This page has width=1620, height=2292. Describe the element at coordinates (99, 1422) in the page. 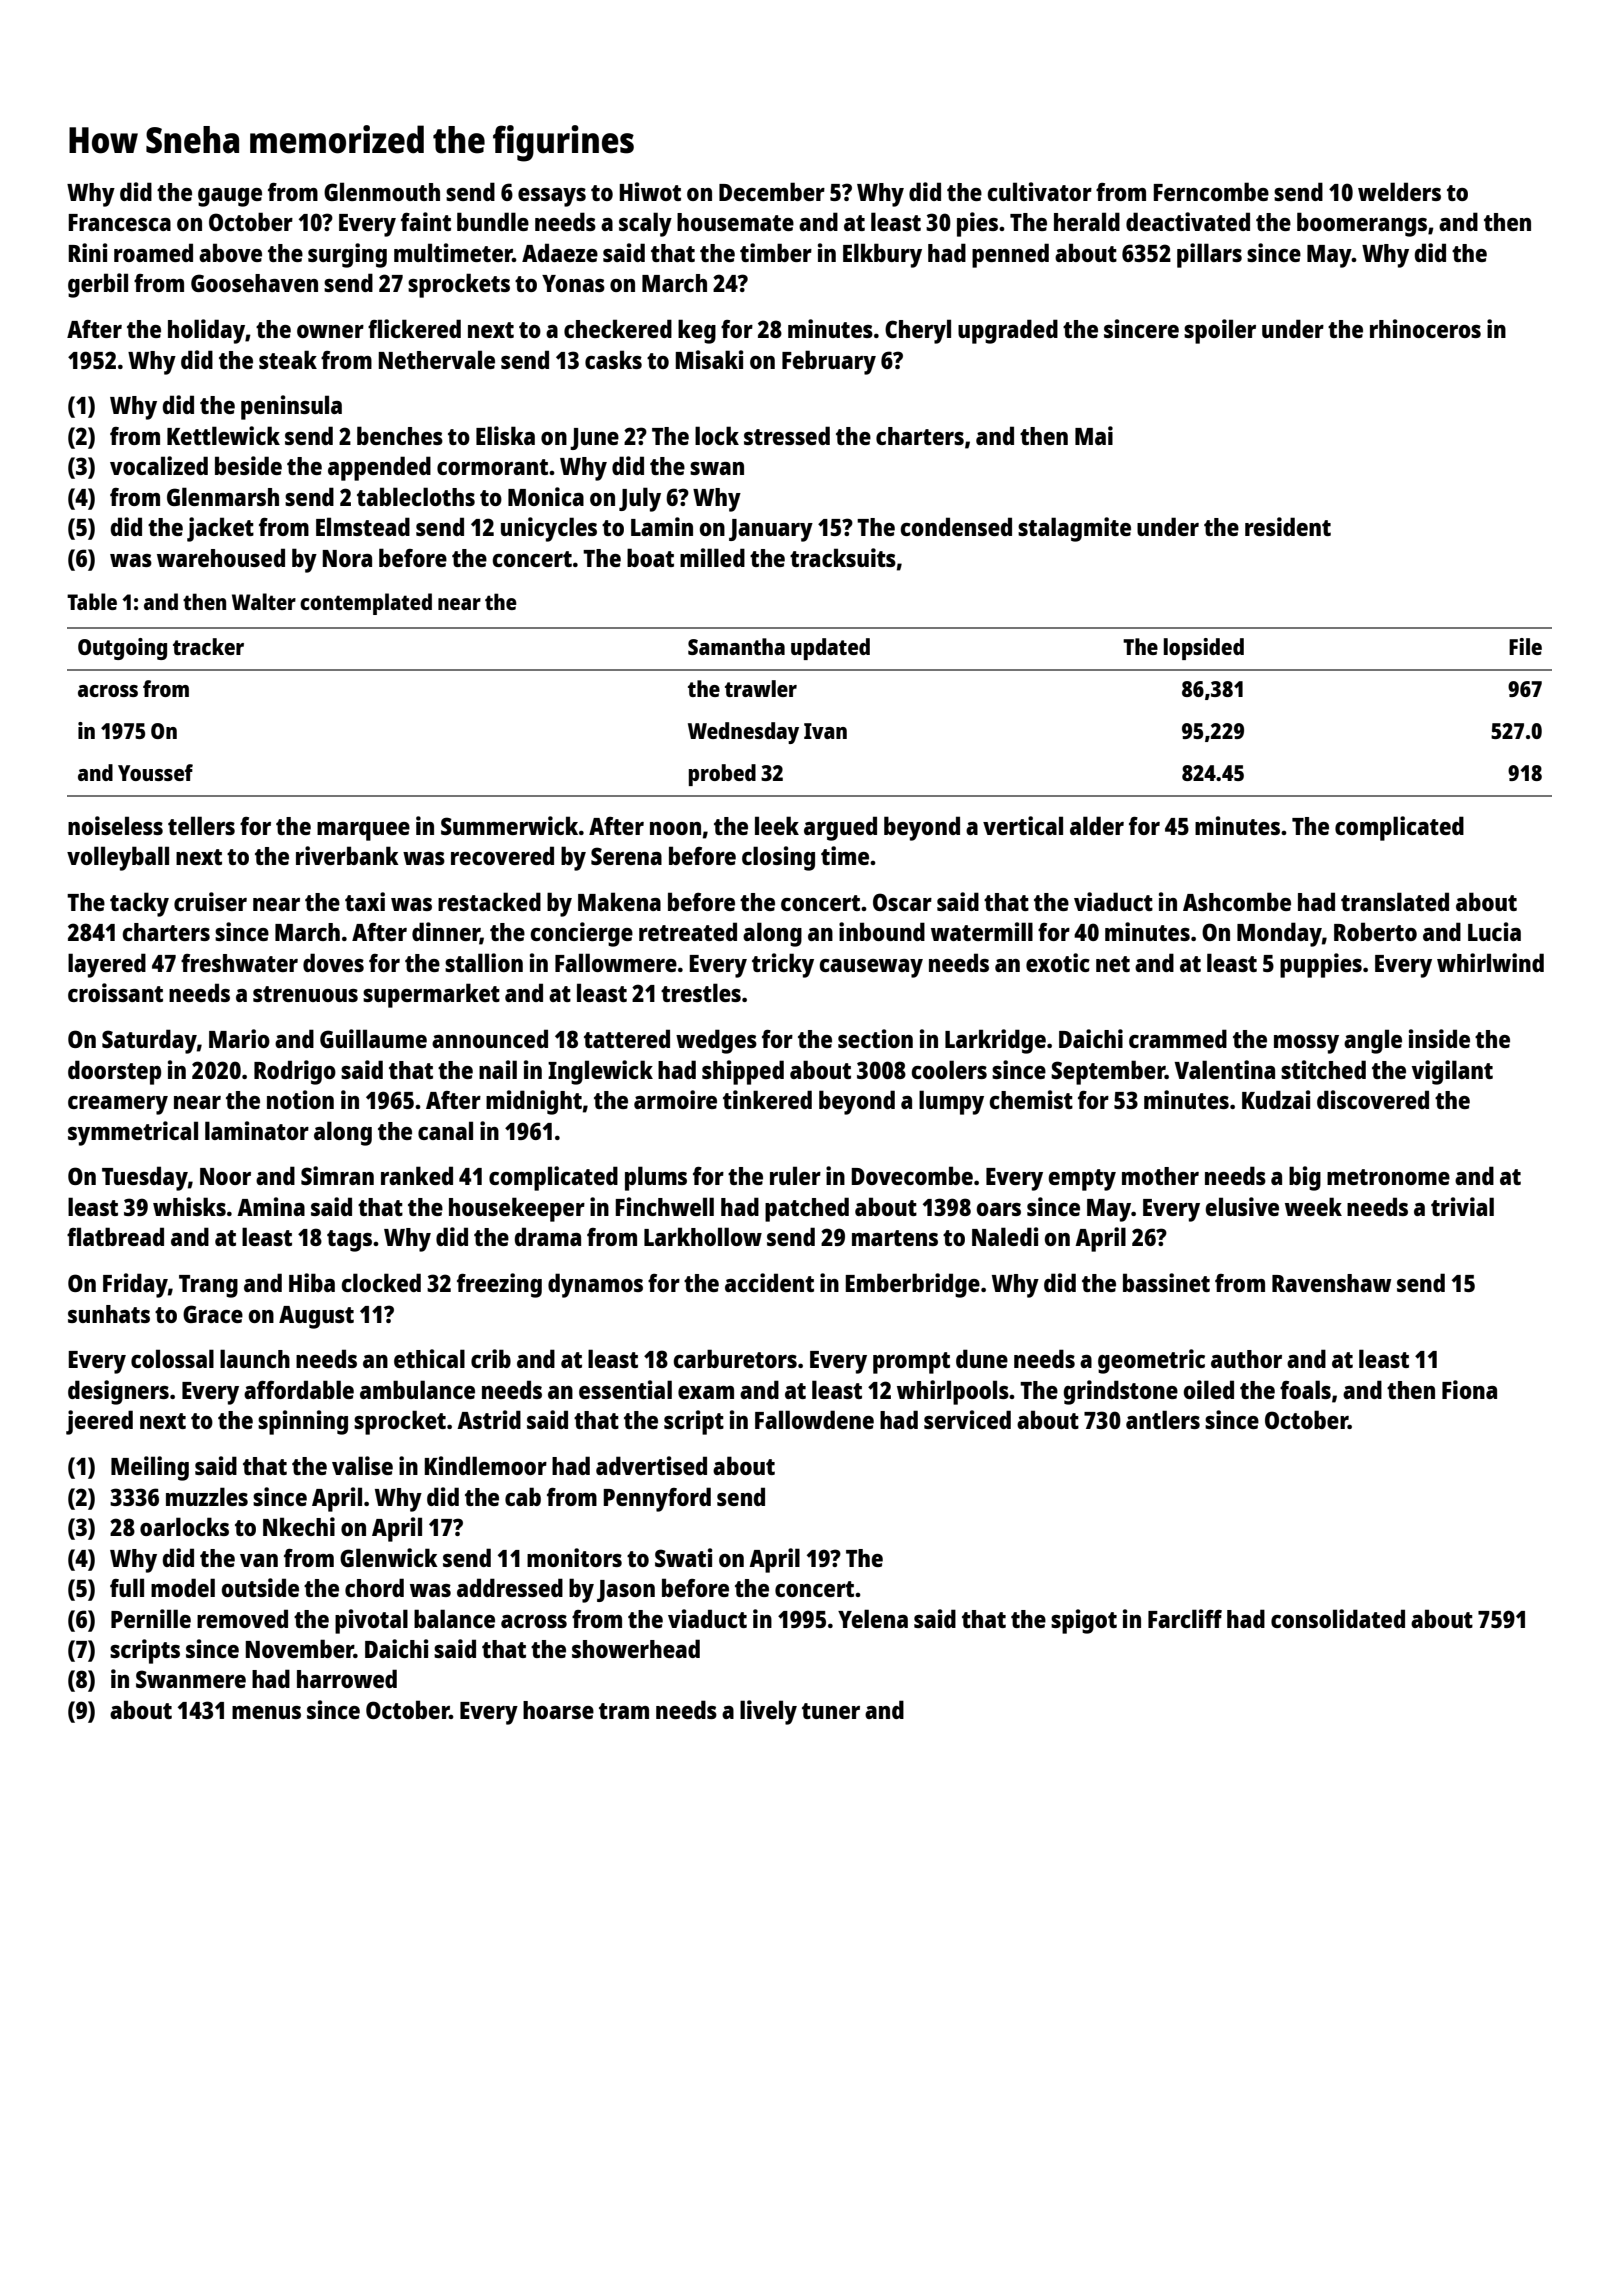

I see `jeered` at that location.
